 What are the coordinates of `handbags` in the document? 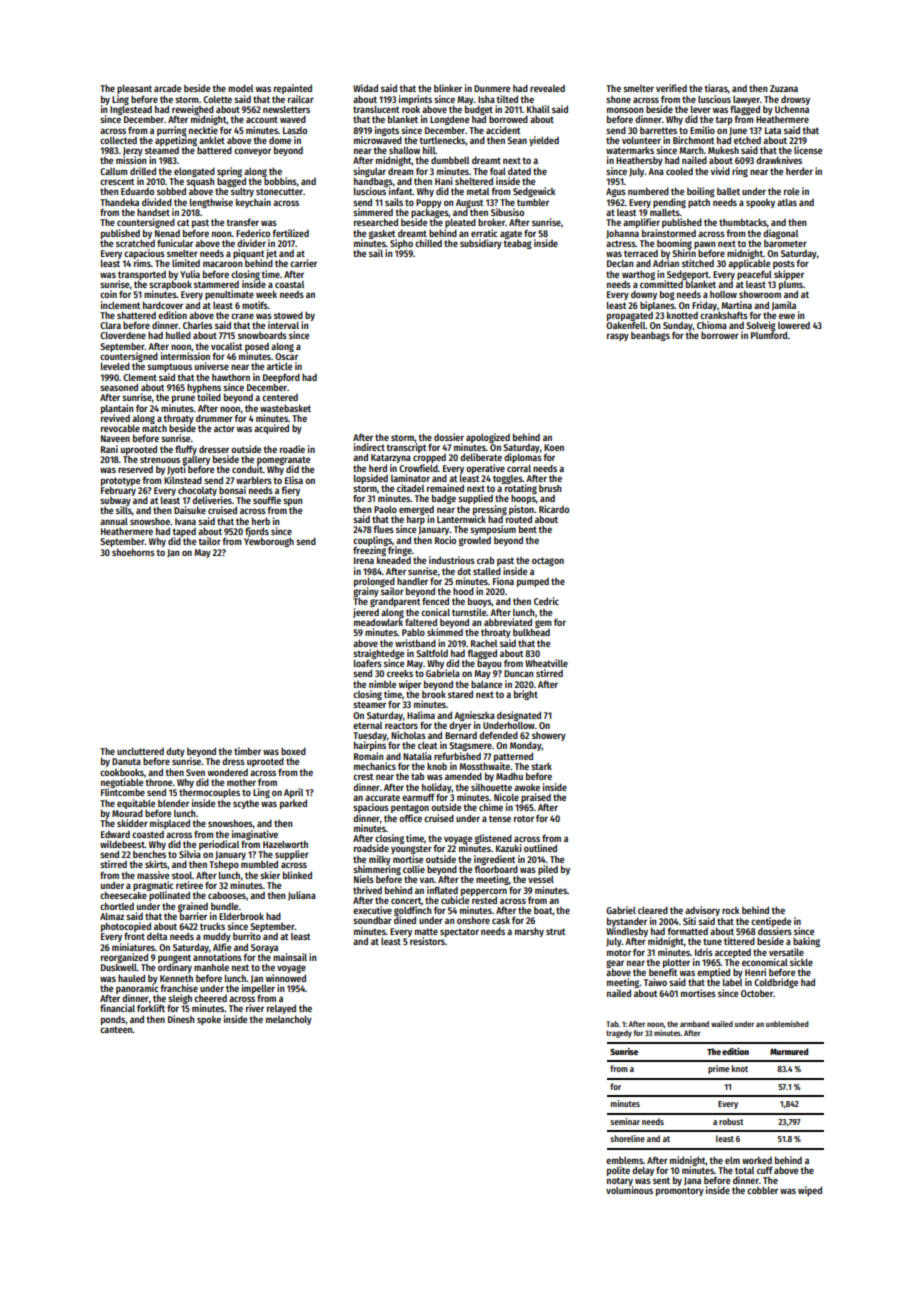 It's located at (373, 182).
